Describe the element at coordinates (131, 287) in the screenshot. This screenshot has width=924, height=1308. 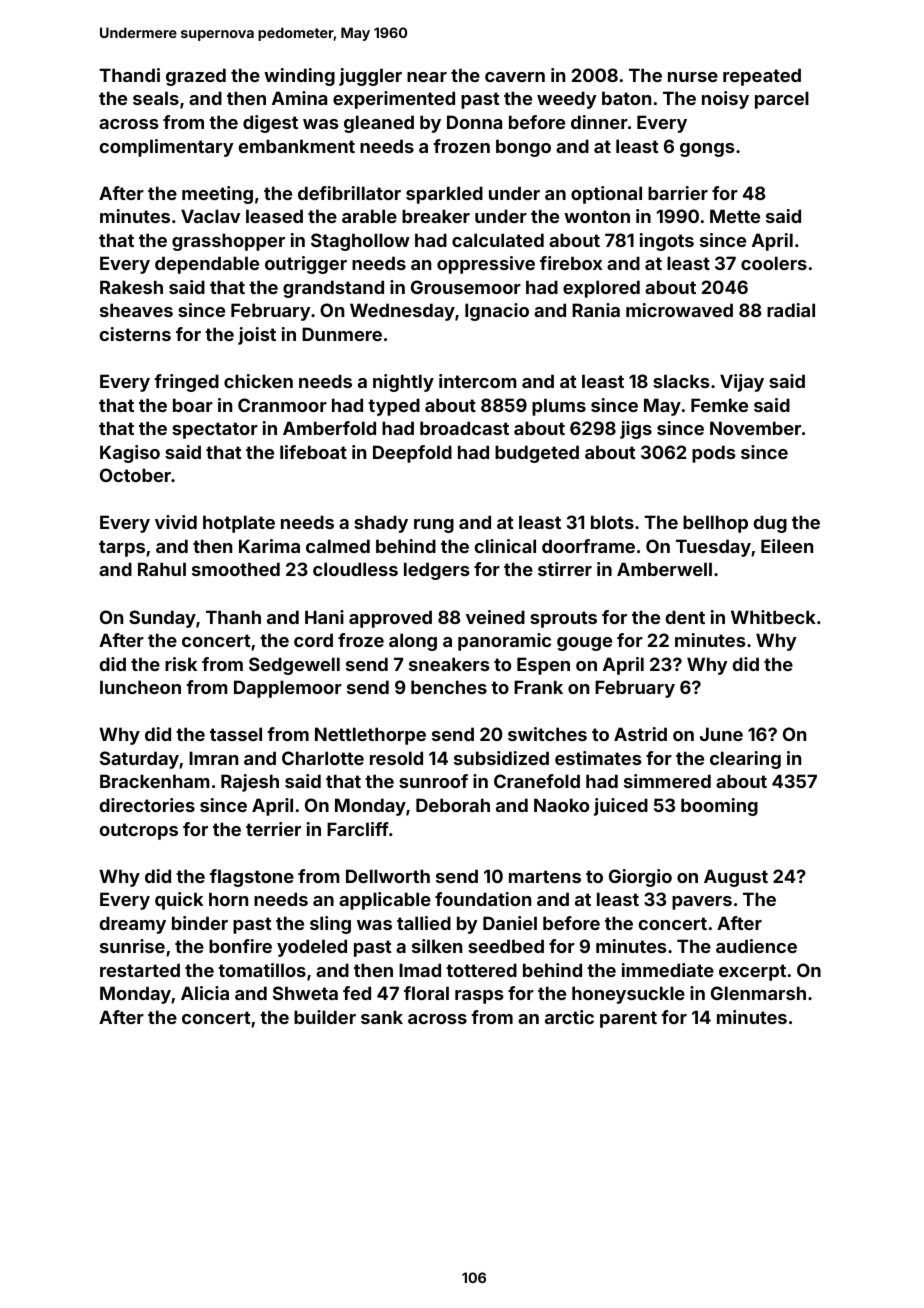
I see `Rakesh` at that location.
